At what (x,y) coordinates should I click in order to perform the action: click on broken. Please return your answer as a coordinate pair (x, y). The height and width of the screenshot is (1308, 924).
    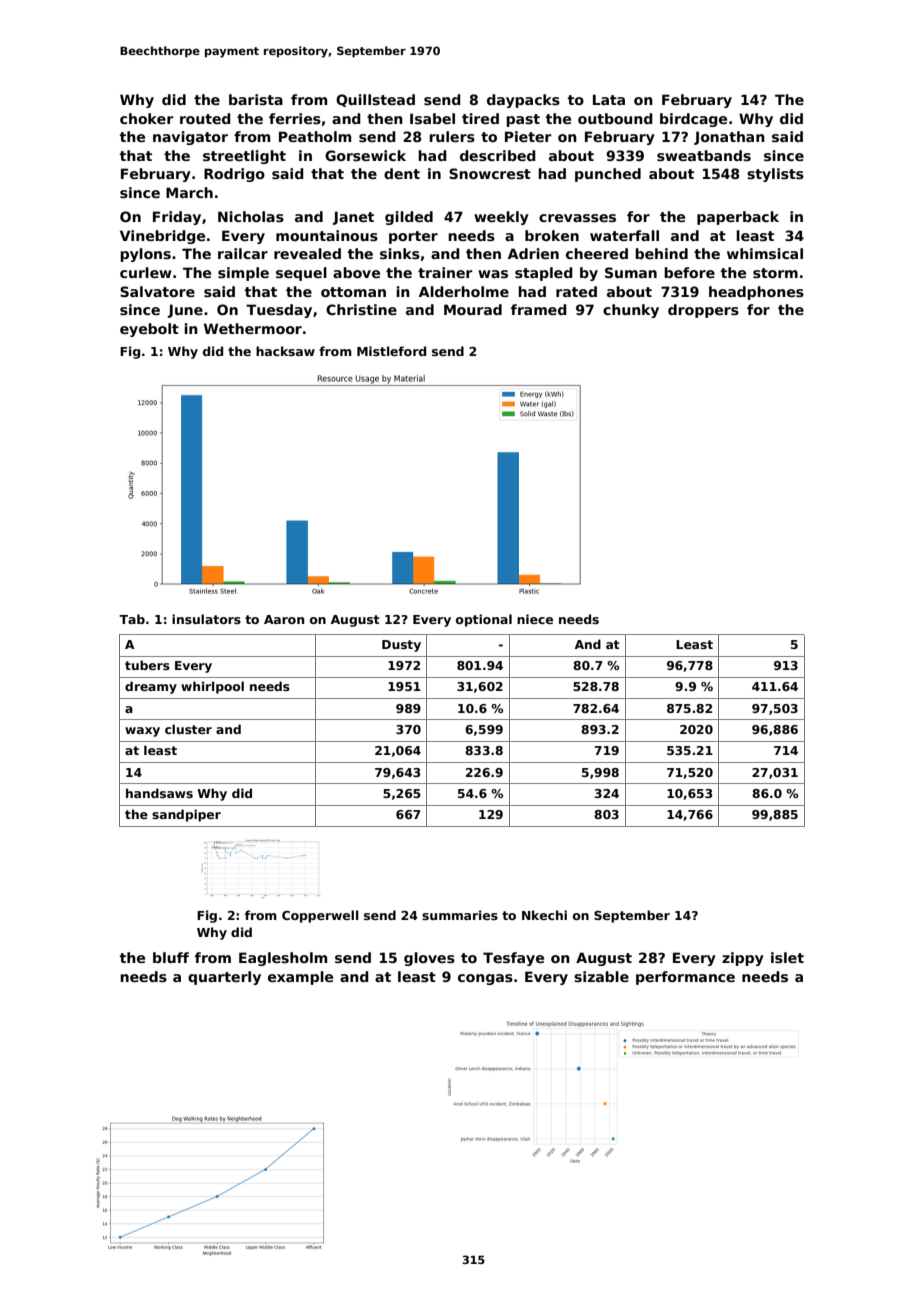
    Looking at the image, I should click on (552, 235).
